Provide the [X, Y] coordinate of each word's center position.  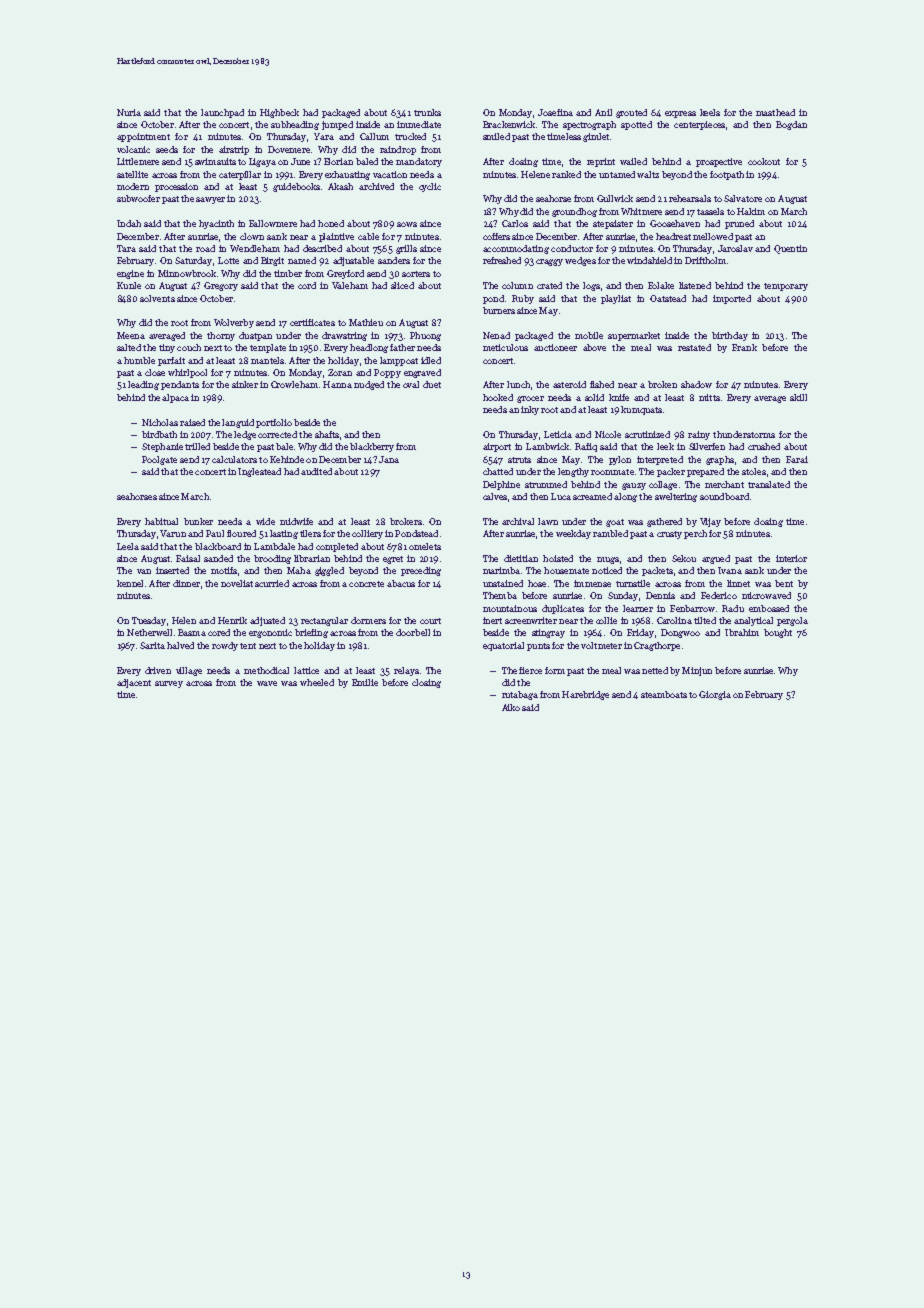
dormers [368, 620]
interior [791, 558]
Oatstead [668, 298]
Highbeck [279, 113]
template [268, 348]
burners [499, 310]
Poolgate [159, 460]
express [680, 114]
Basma [192, 632]
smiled [496, 136]
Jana [389, 459]
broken [662, 384]
